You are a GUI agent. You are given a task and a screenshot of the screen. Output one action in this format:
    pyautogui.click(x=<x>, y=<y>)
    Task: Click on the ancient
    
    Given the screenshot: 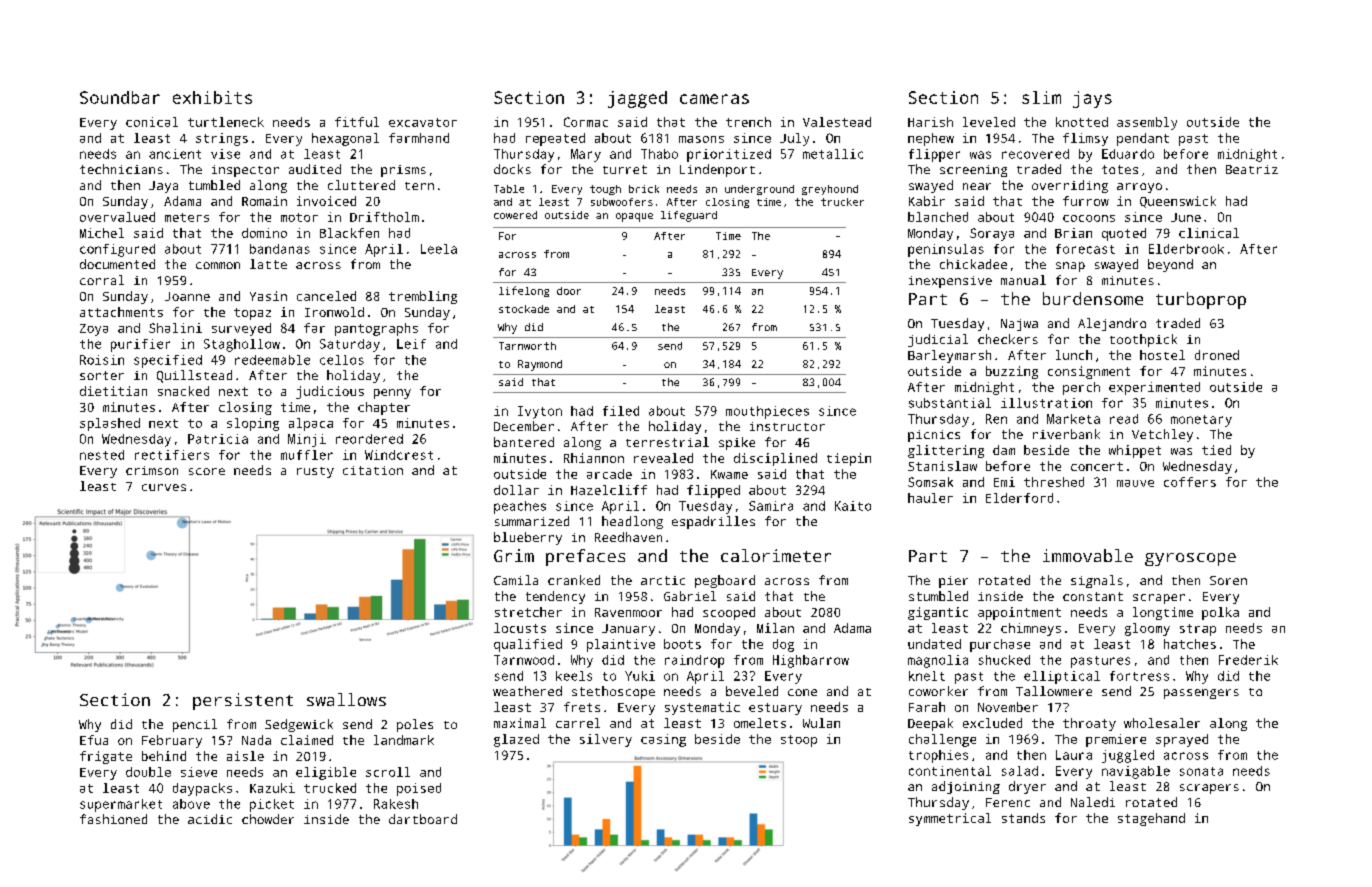 What is the action you would take?
    pyautogui.click(x=175, y=154)
